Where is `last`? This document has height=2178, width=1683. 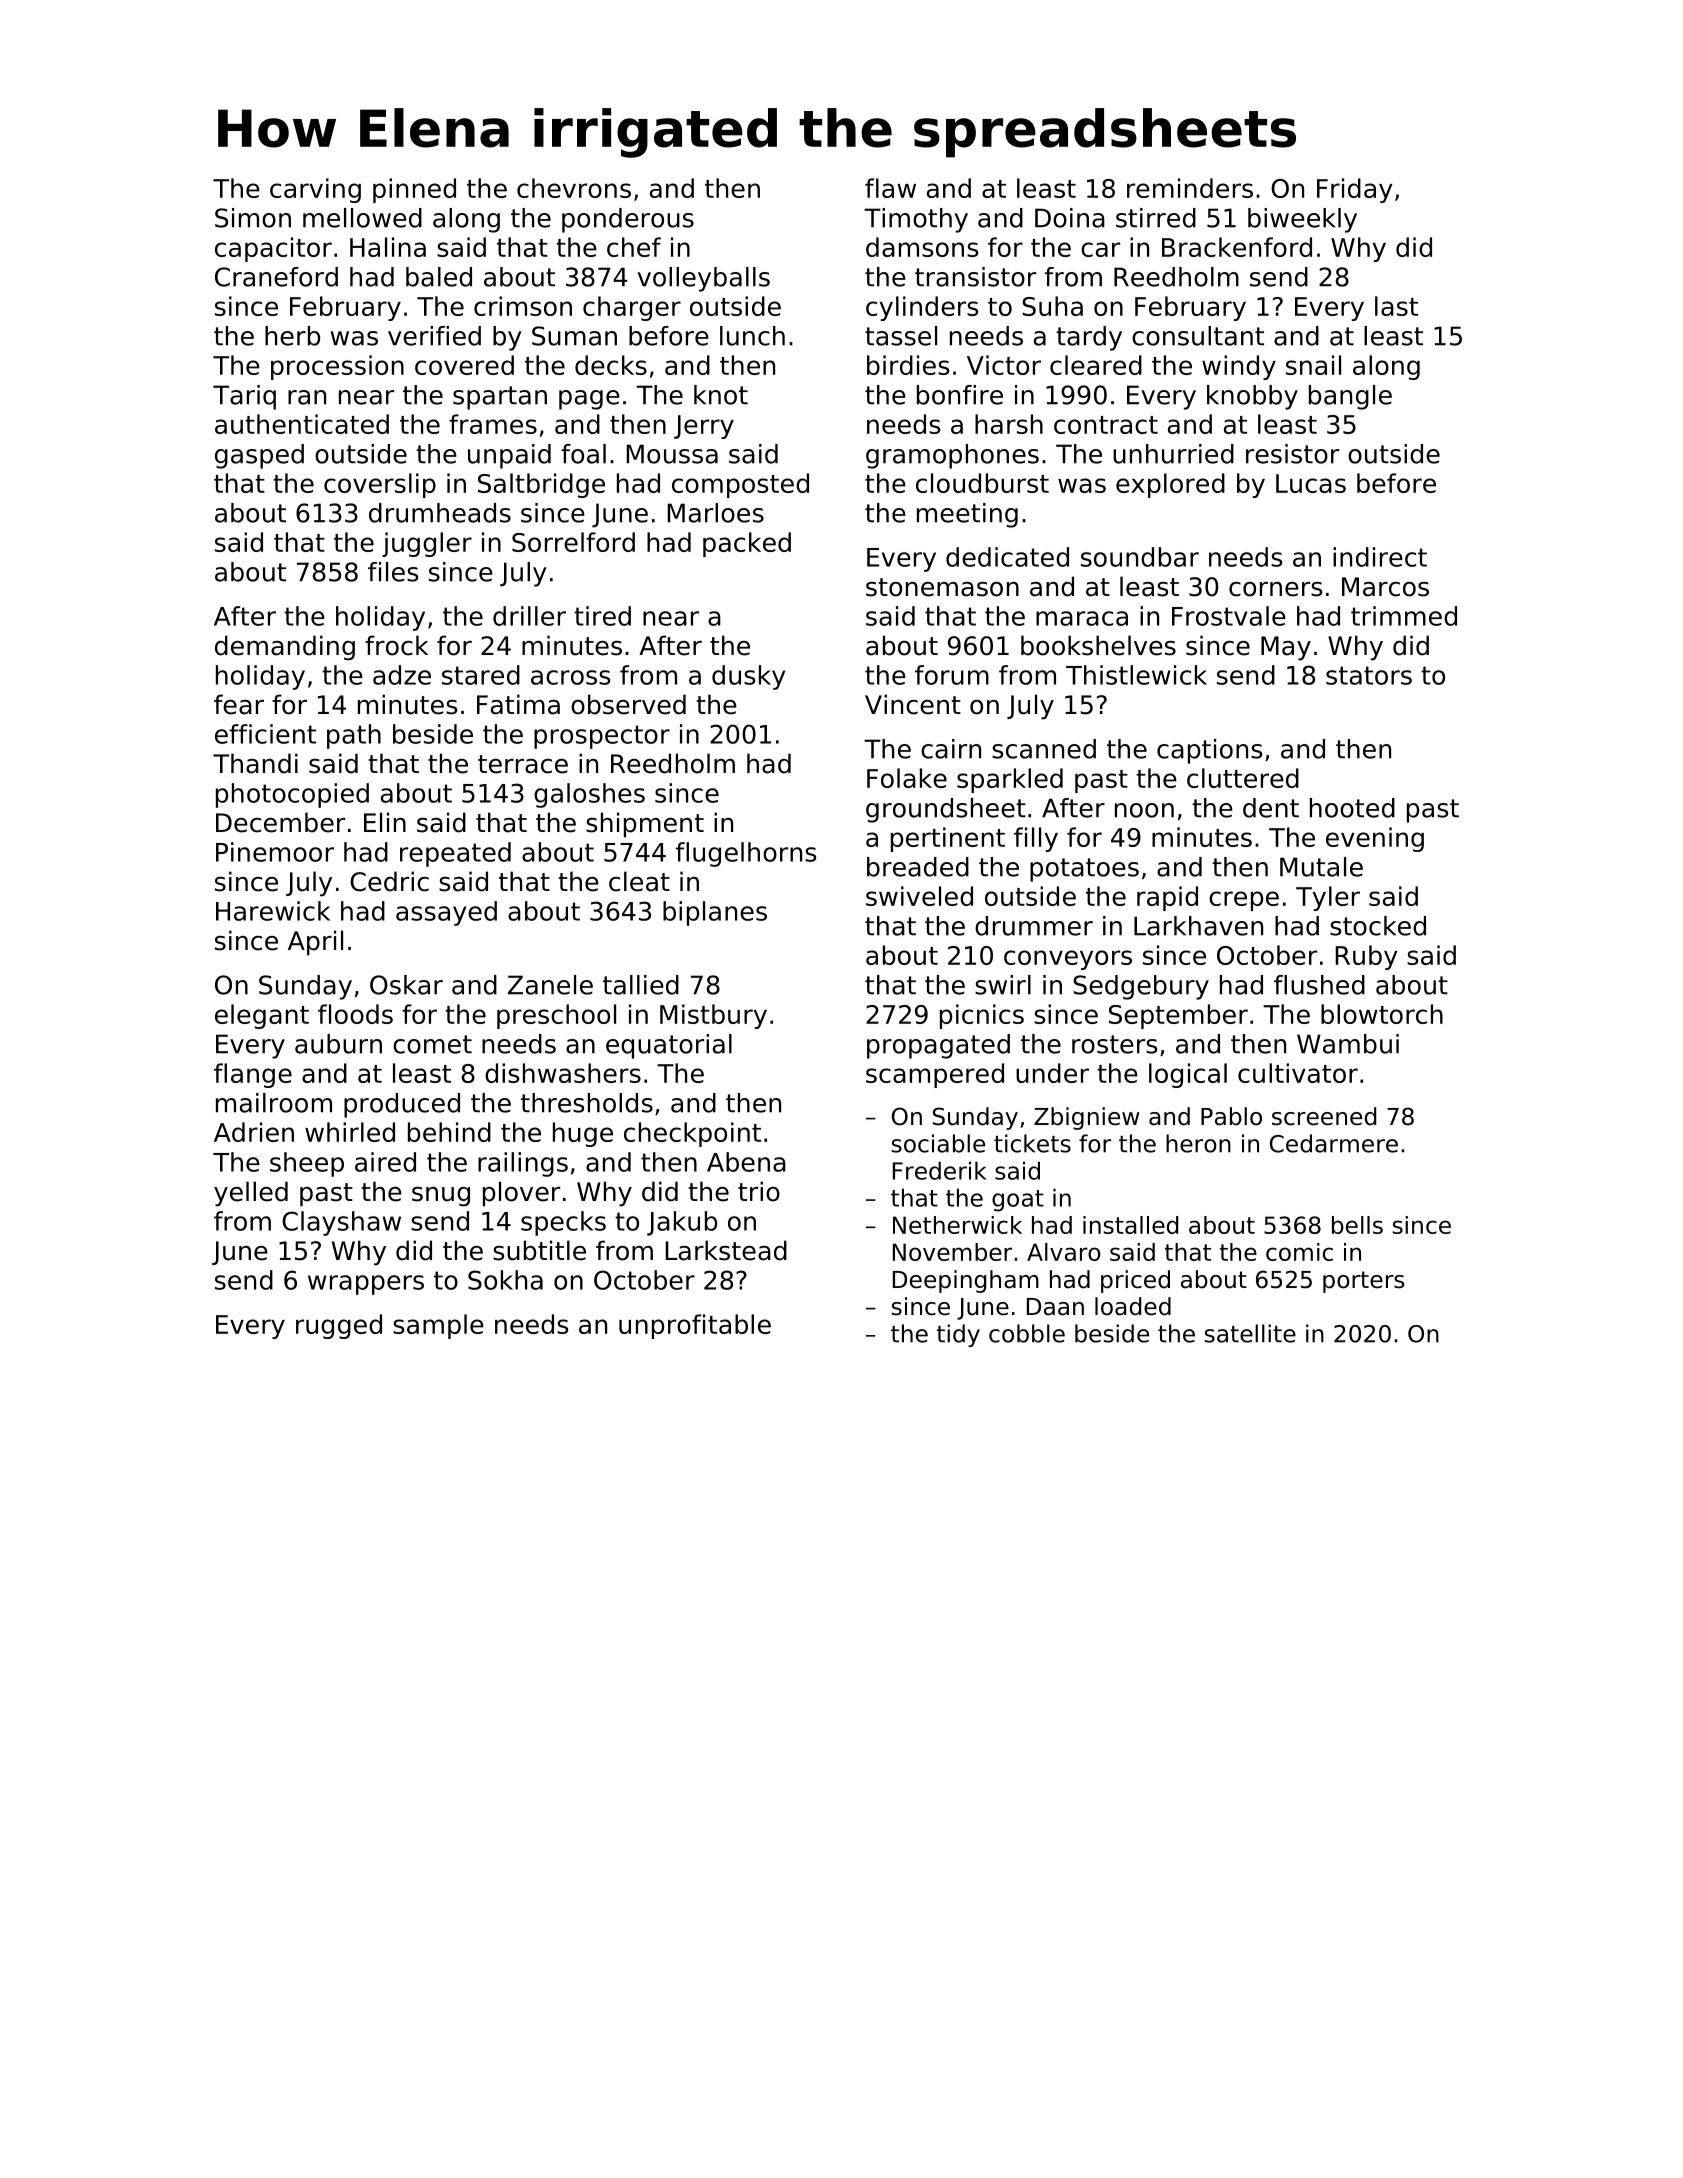 last is located at coordinates (1396, 306).
